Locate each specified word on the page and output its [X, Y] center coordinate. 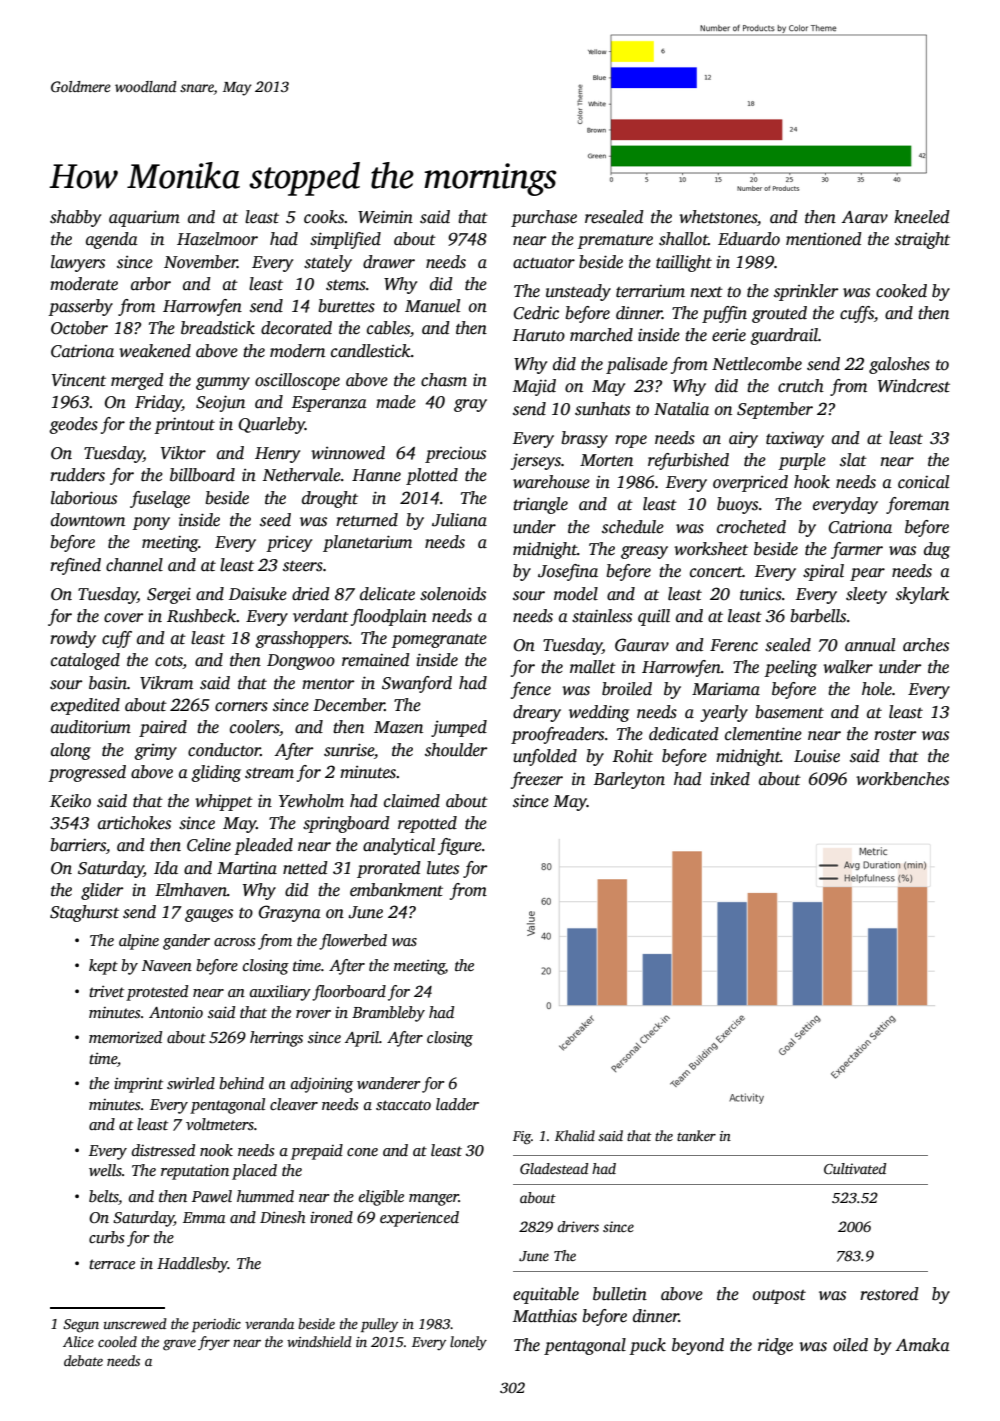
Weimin [385, 217]
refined [75, 566]
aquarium [144, 218]
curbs [106, 1237]
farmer [857, 550]
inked [730, 779]
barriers [78, 845]
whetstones [718, 217]
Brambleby [388, 1014]
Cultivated [855, 1168]
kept [103, 967]
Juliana [459, 520]
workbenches [902, 779]
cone [362, 1152]
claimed [412, 801]
